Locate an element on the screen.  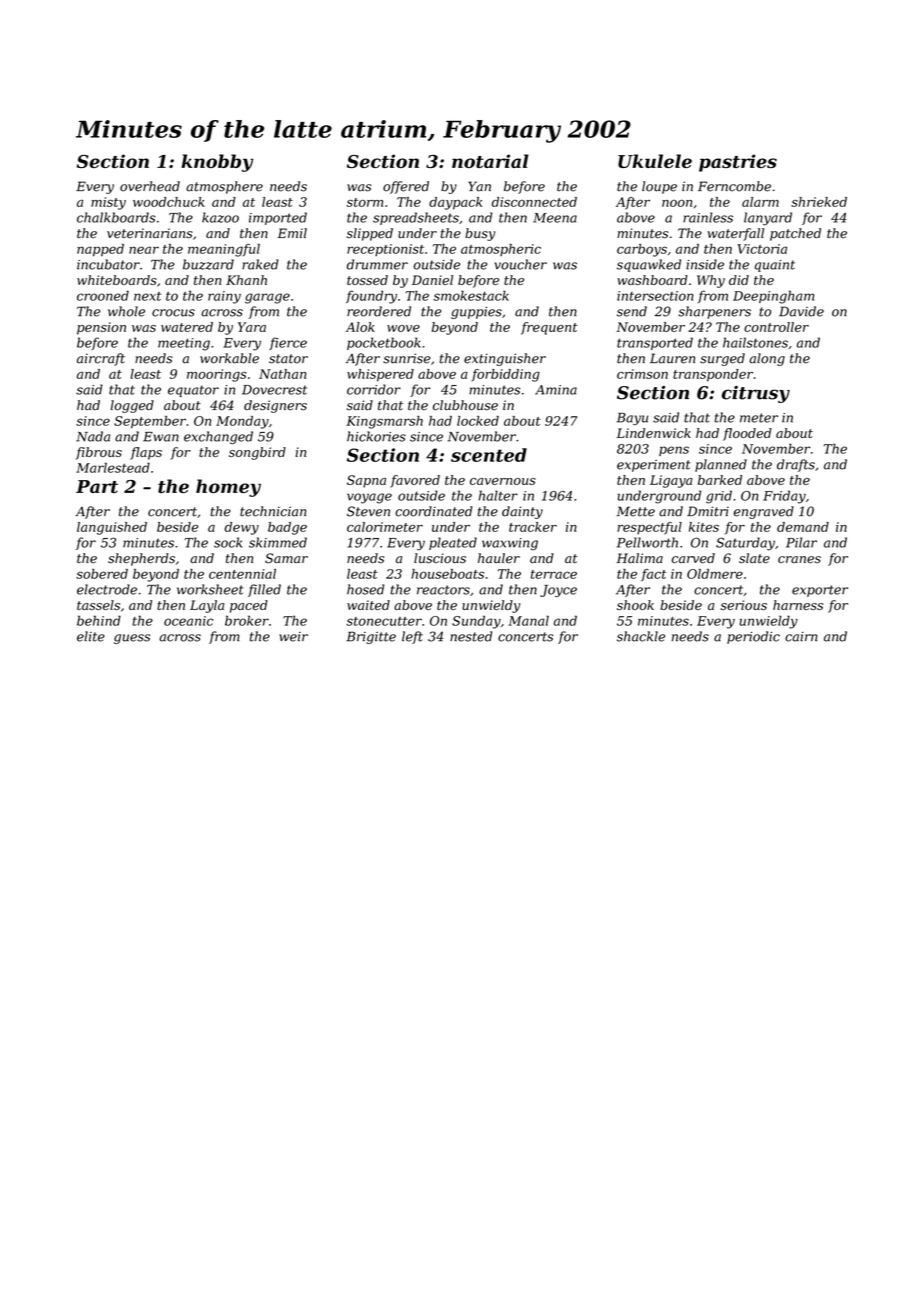
guess is located at coordinates (132, 639).
